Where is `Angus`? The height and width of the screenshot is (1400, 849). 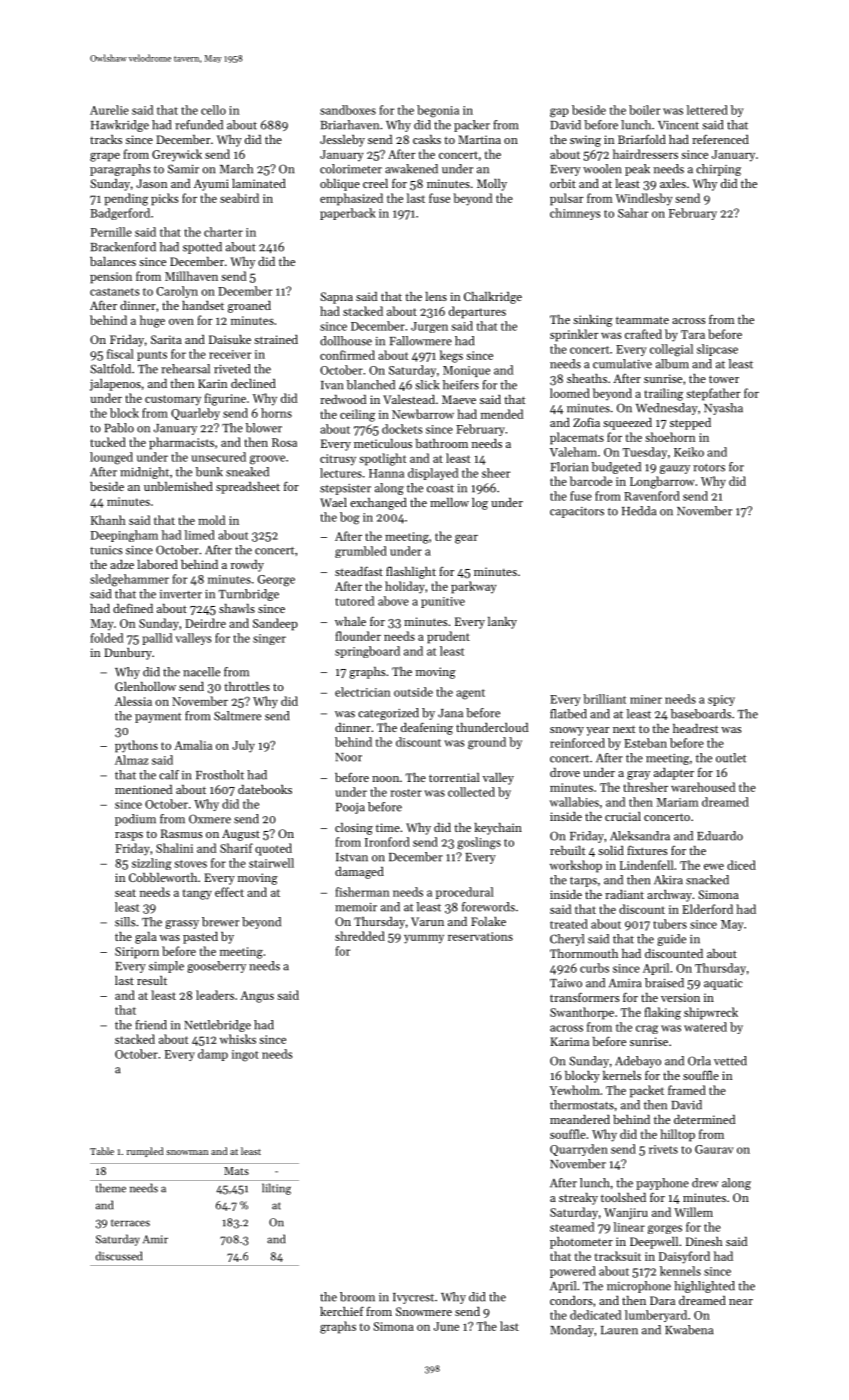
Angus is located at coordinates (257, 997).
